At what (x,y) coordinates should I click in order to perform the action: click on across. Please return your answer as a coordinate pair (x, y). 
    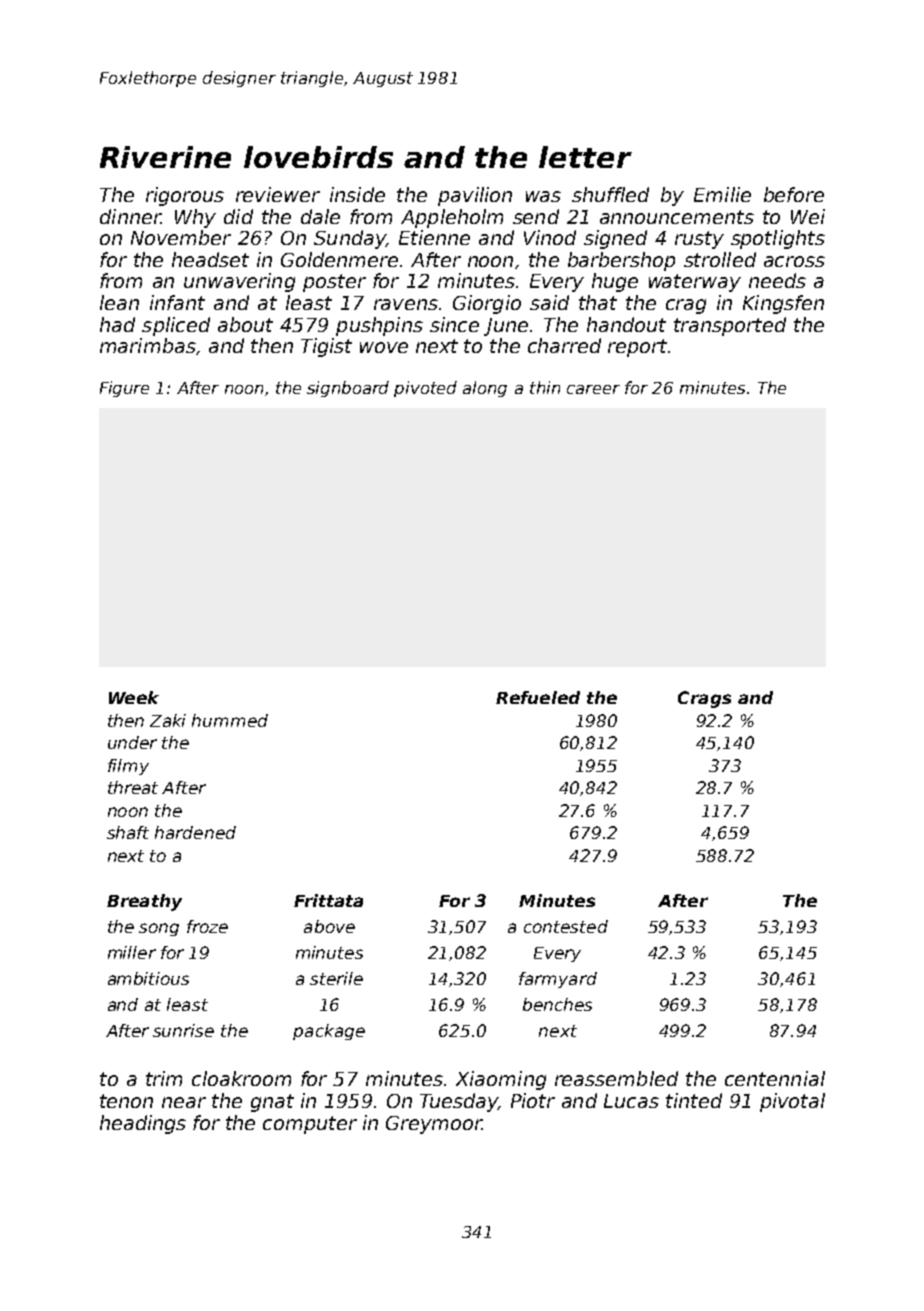
    Looking at the image, I should click on (794, 261).
